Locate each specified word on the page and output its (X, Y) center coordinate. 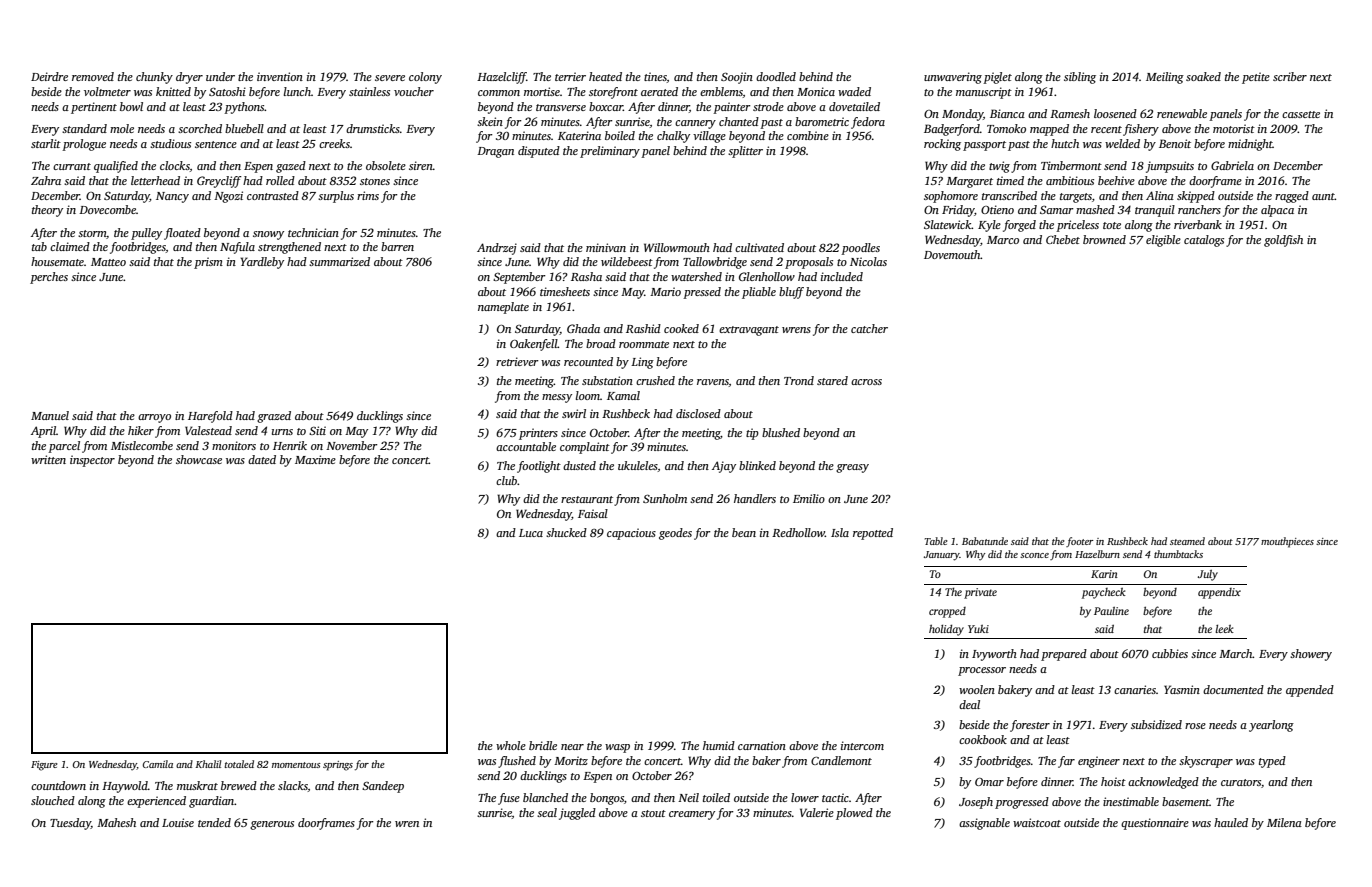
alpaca (1277, 211)
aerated (659, 91)
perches (49, 278)
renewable (1182, 113)
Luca (531, 533)
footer (1080, 542)
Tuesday (70, 824)
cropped (947, 612)
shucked (566, 532)
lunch (297, 91)
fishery (1141, 130)
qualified (116, 167)
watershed (696, 276)
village (709, 137)
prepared (1064, 655)
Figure (44, 766)
